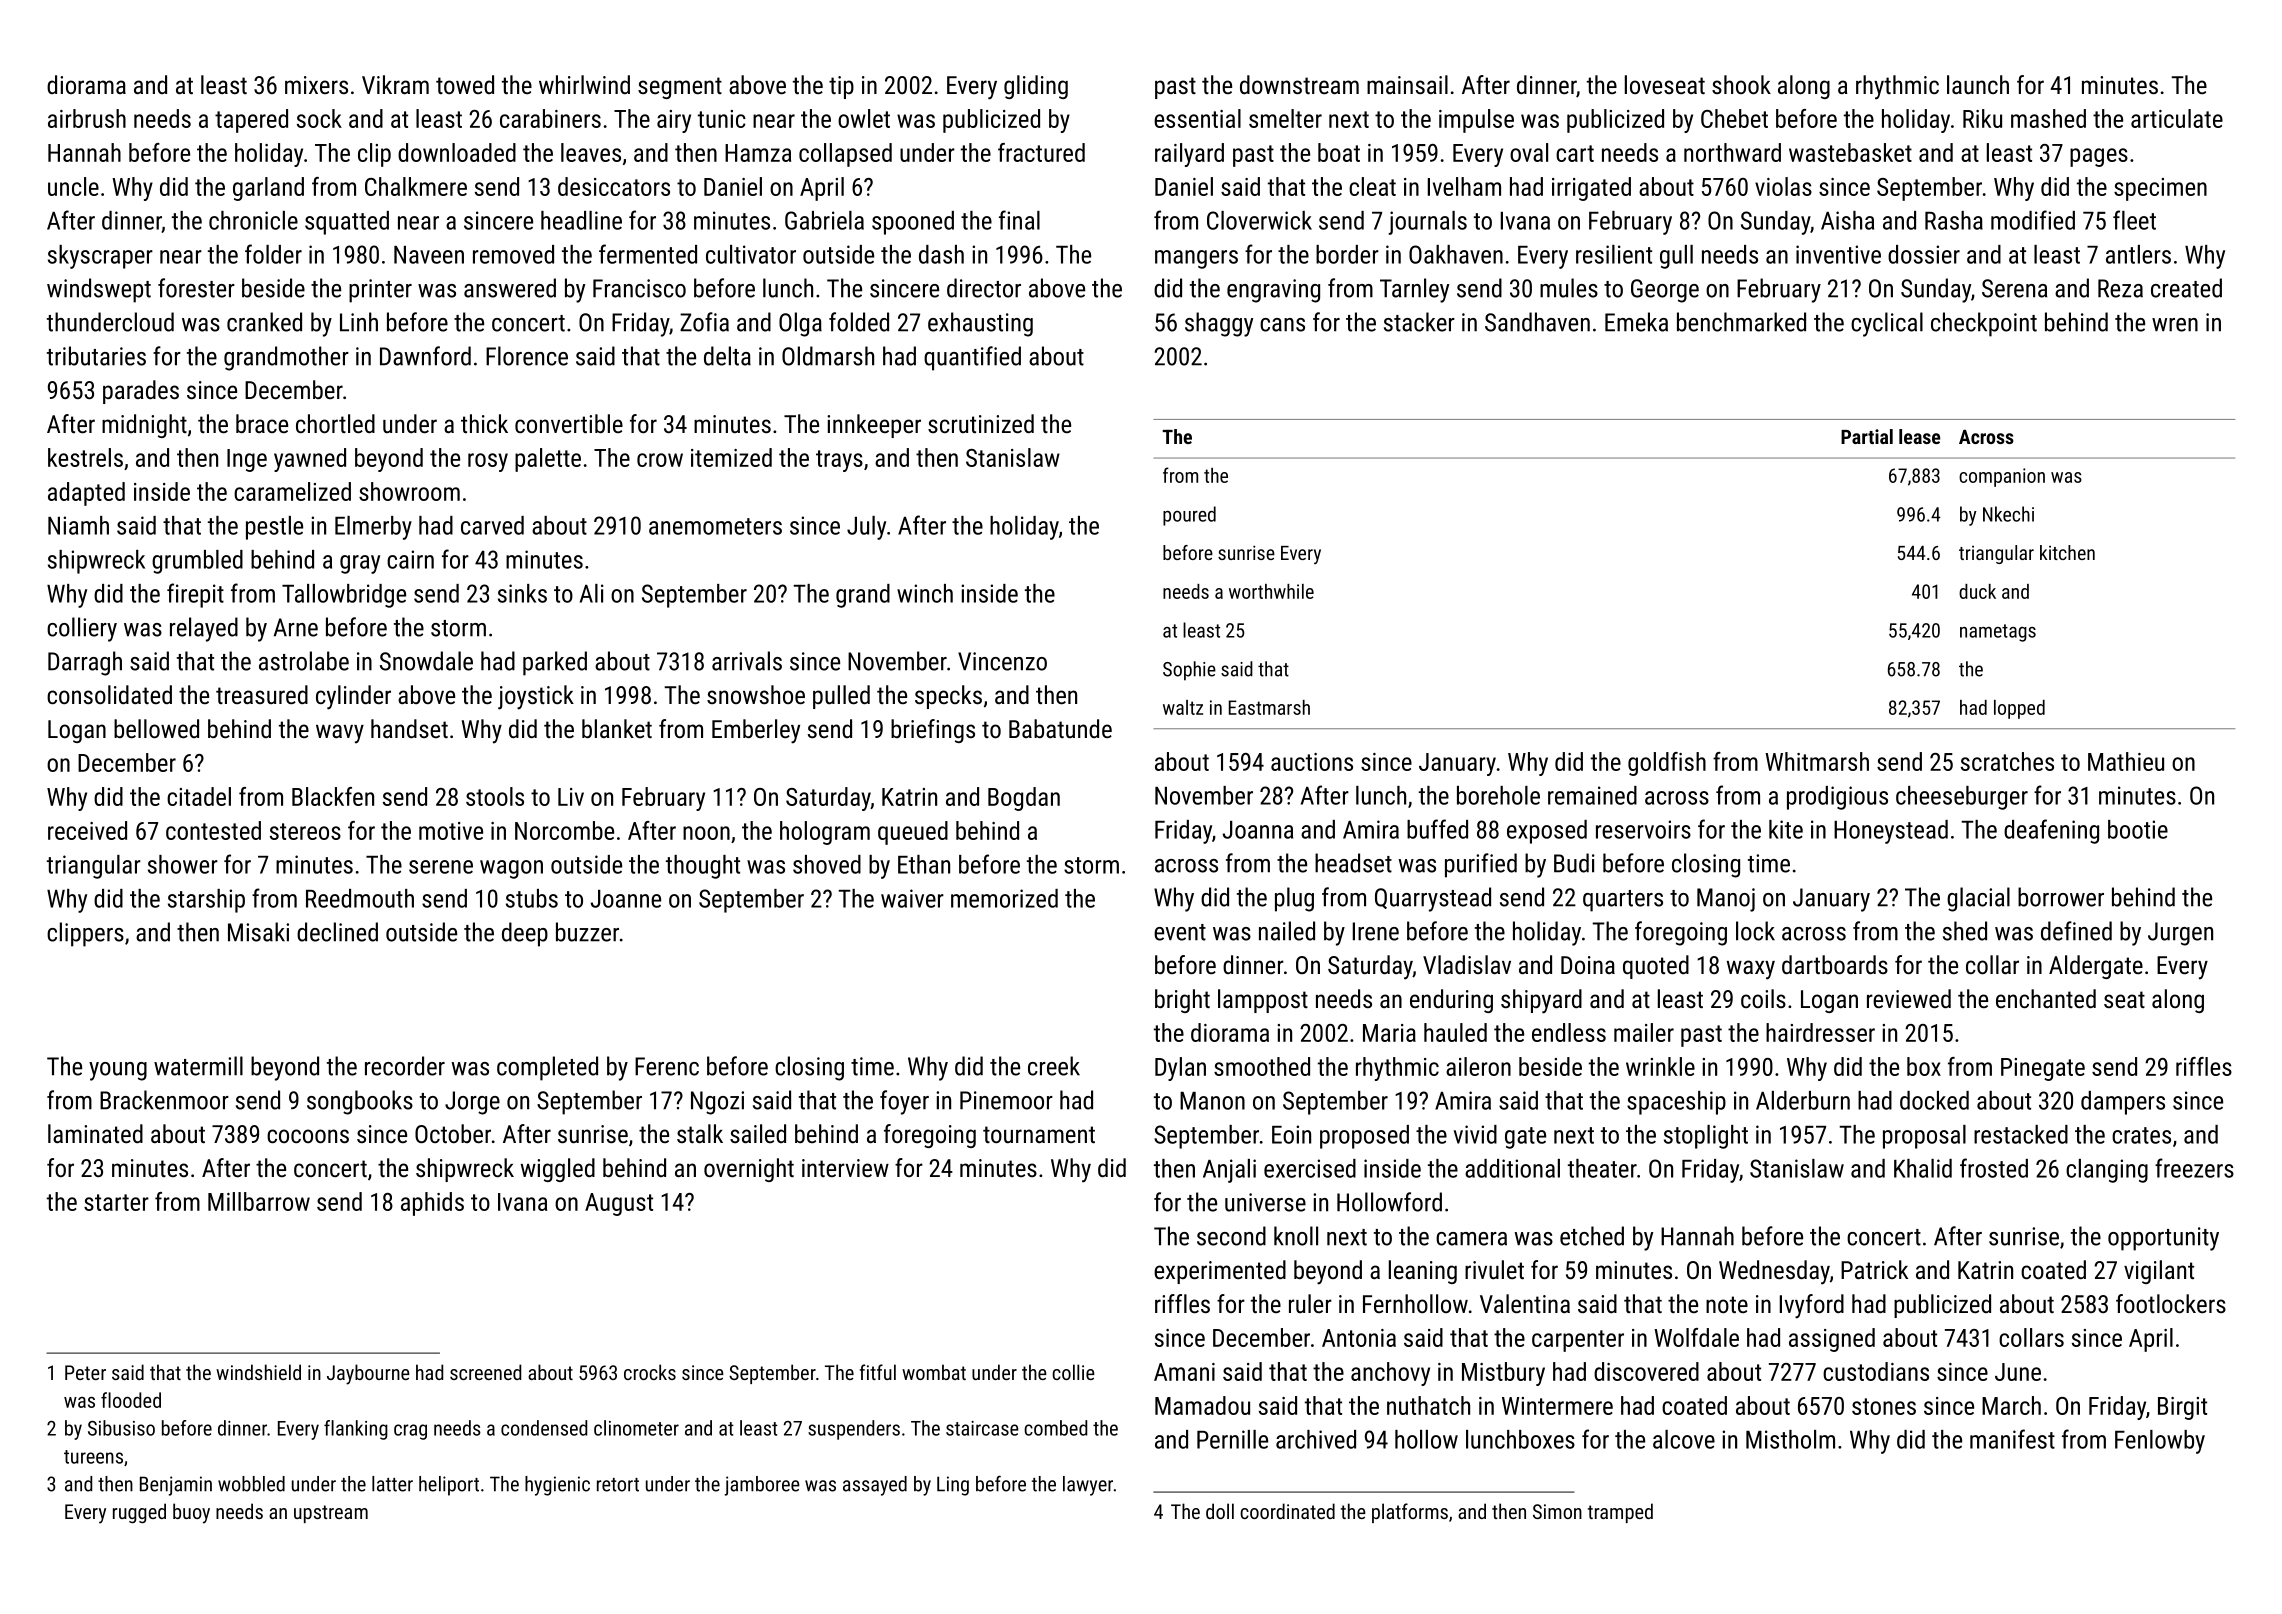 Image resolution: width=2282 pixels, height=1614 pixels. Describe the element at coordinates (1296, 1236) in the page. I see `knoll` at that location.
